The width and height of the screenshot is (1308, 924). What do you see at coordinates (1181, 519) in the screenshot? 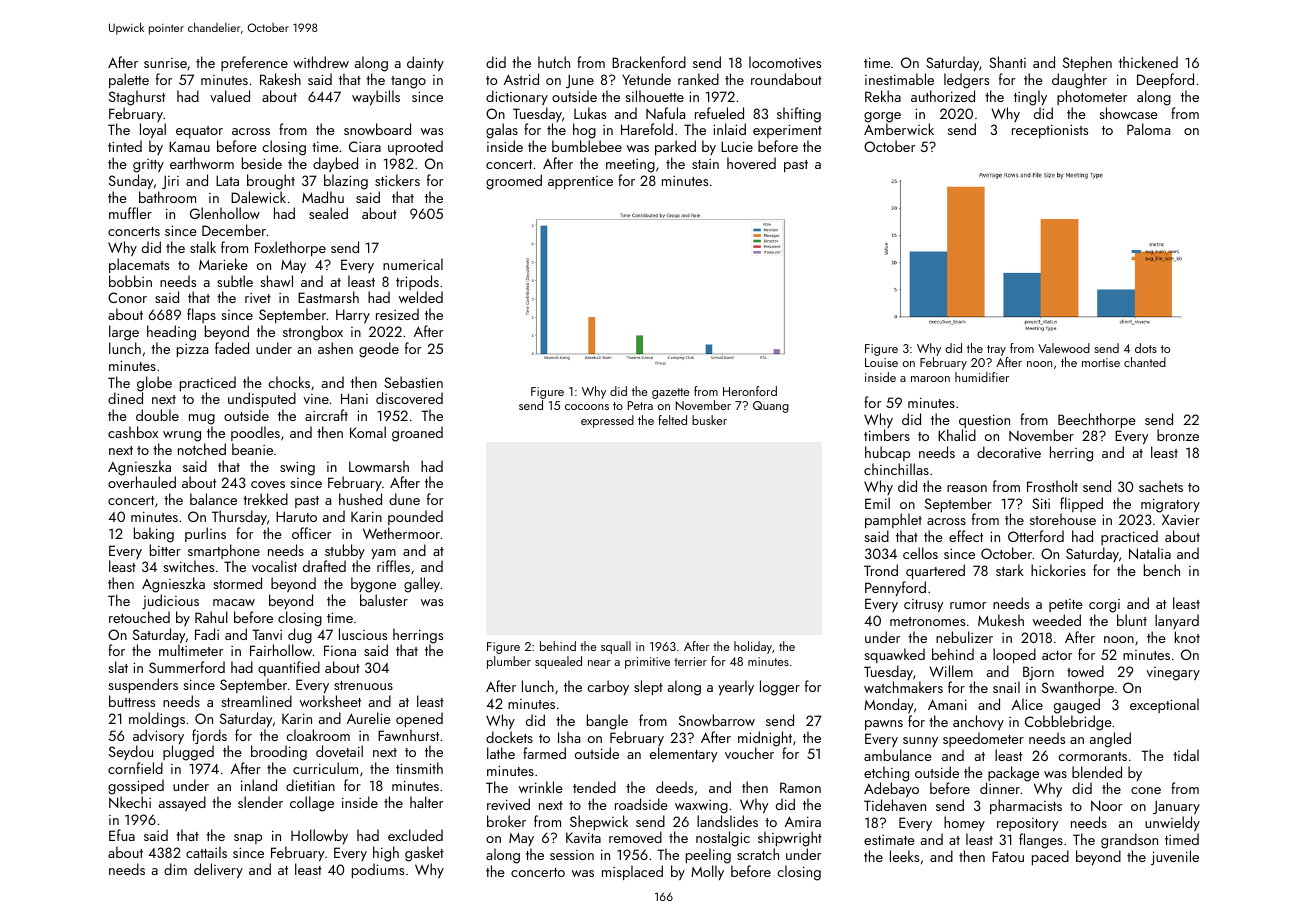
I see `Xavier` at bounding box center [1181, 519].
